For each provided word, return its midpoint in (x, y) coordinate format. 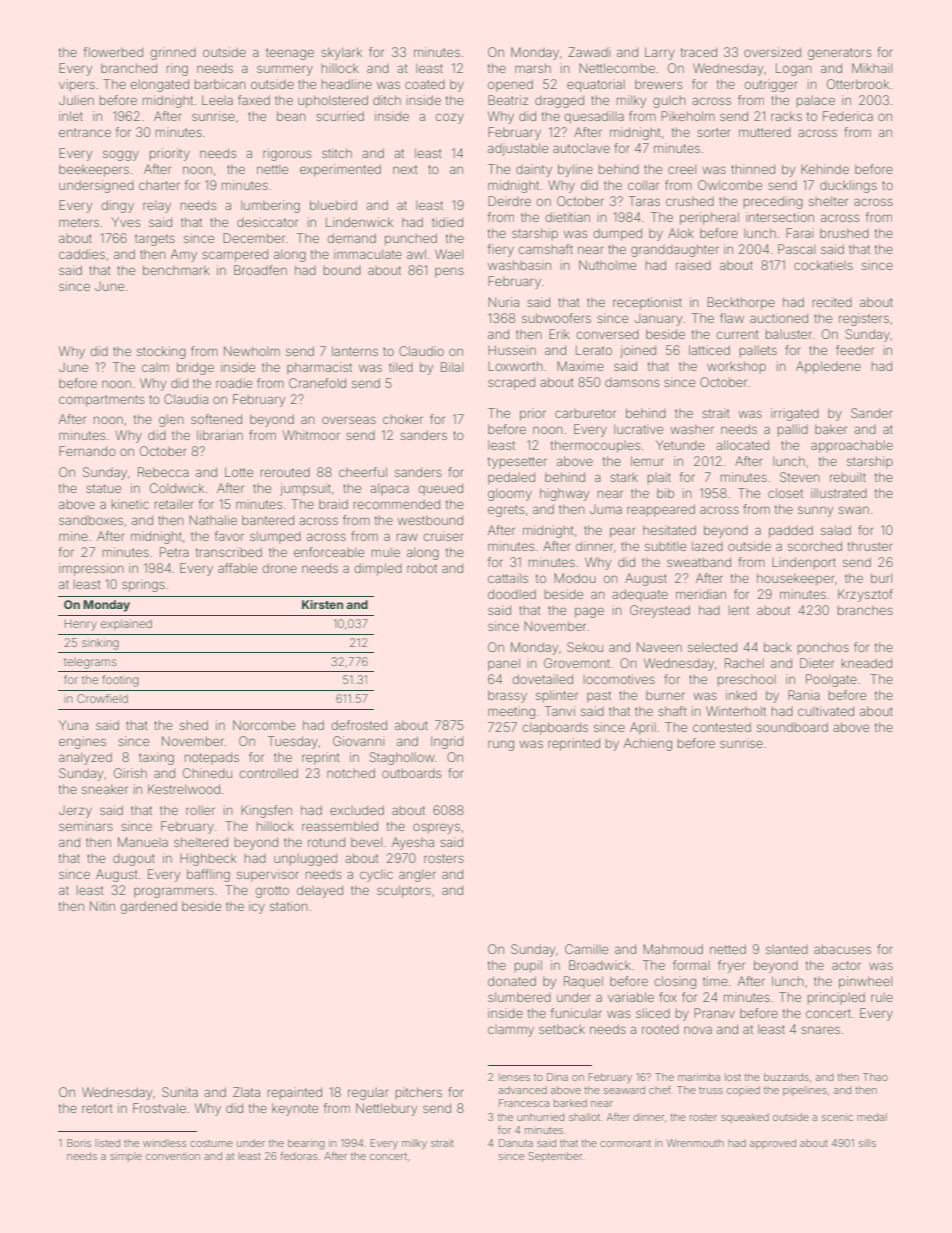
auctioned (779, 318)
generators (839, 54)
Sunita (180, 1092)
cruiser (443, 536)
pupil (528, 966)
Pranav (714, 1013)
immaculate (368, 254)
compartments (101, 401)
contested (722, 727)
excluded (357, 810)
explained (126, 624)
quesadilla (594, 117)
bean (291, 116)
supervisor (268, 875)
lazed (707, 546)
